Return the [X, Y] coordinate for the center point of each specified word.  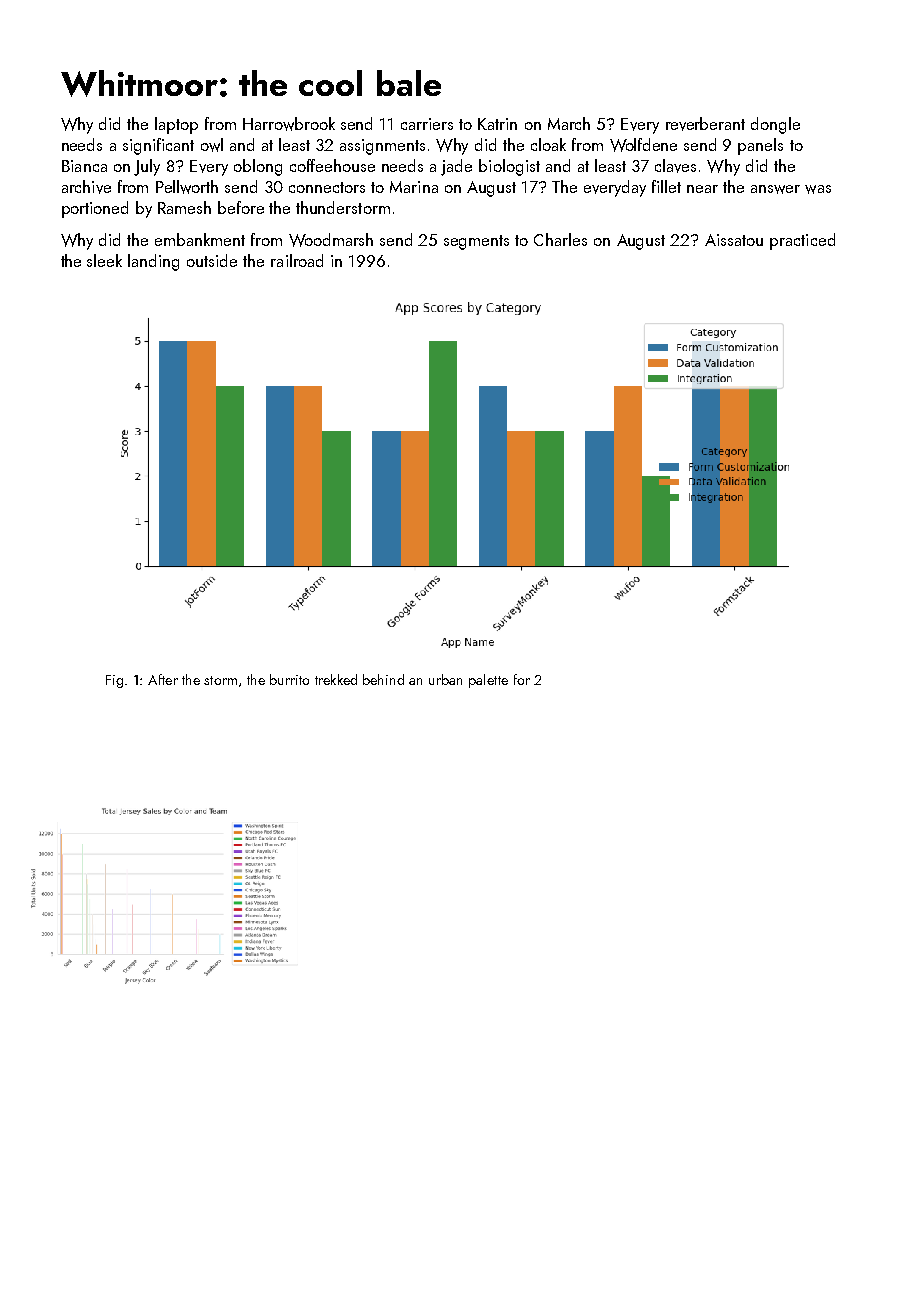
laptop [176, 125]
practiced [802, 241]
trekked [336, 679]
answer [775, 189]
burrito [289, 679]
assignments [382, 147]
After [163, 679]
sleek [104, 260]
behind [383, 679]
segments [476, 242]
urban [445, 679]
